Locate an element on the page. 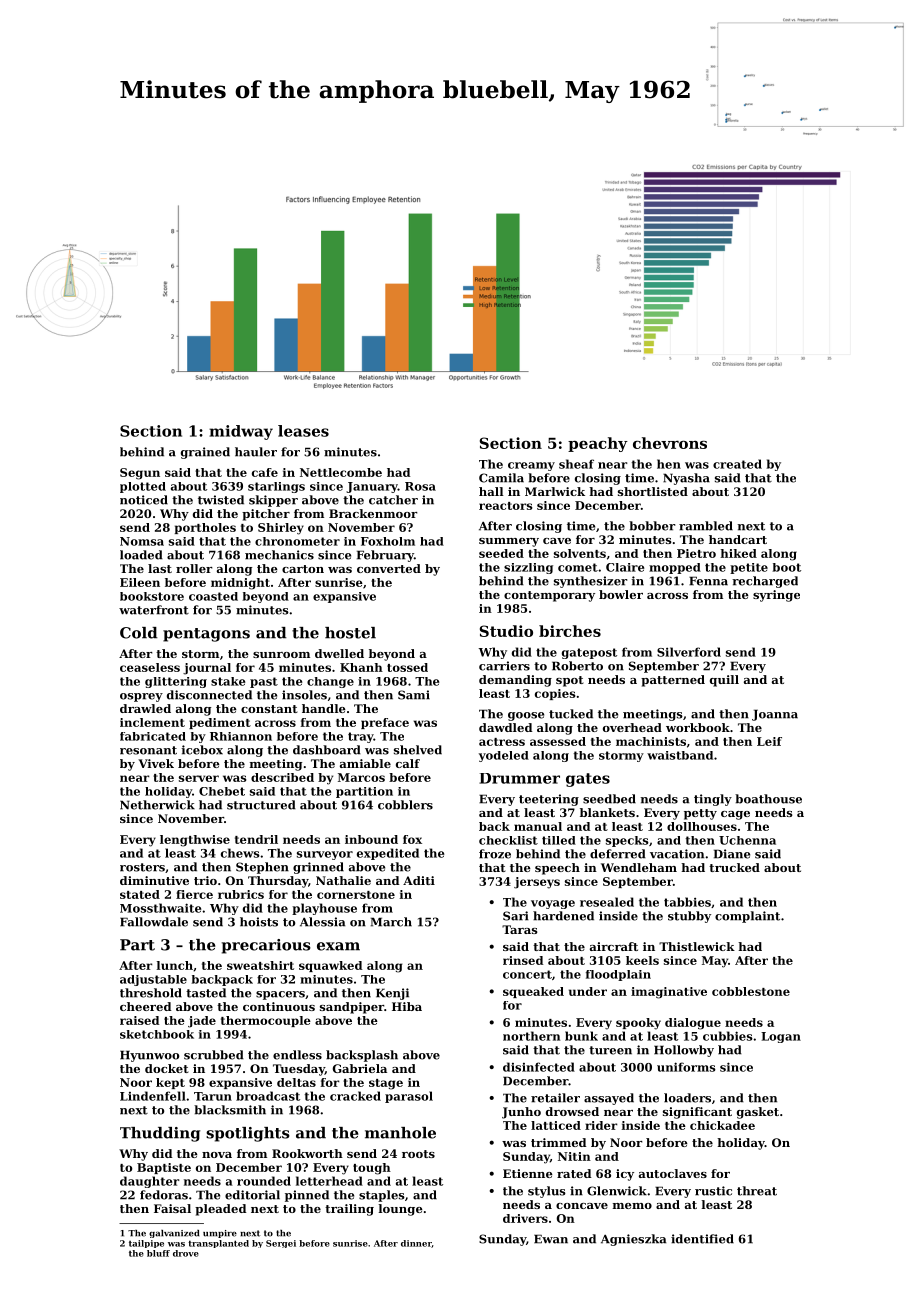 The image size is (924, 1308). Fallowdale is located at coordinates (154, 922).
